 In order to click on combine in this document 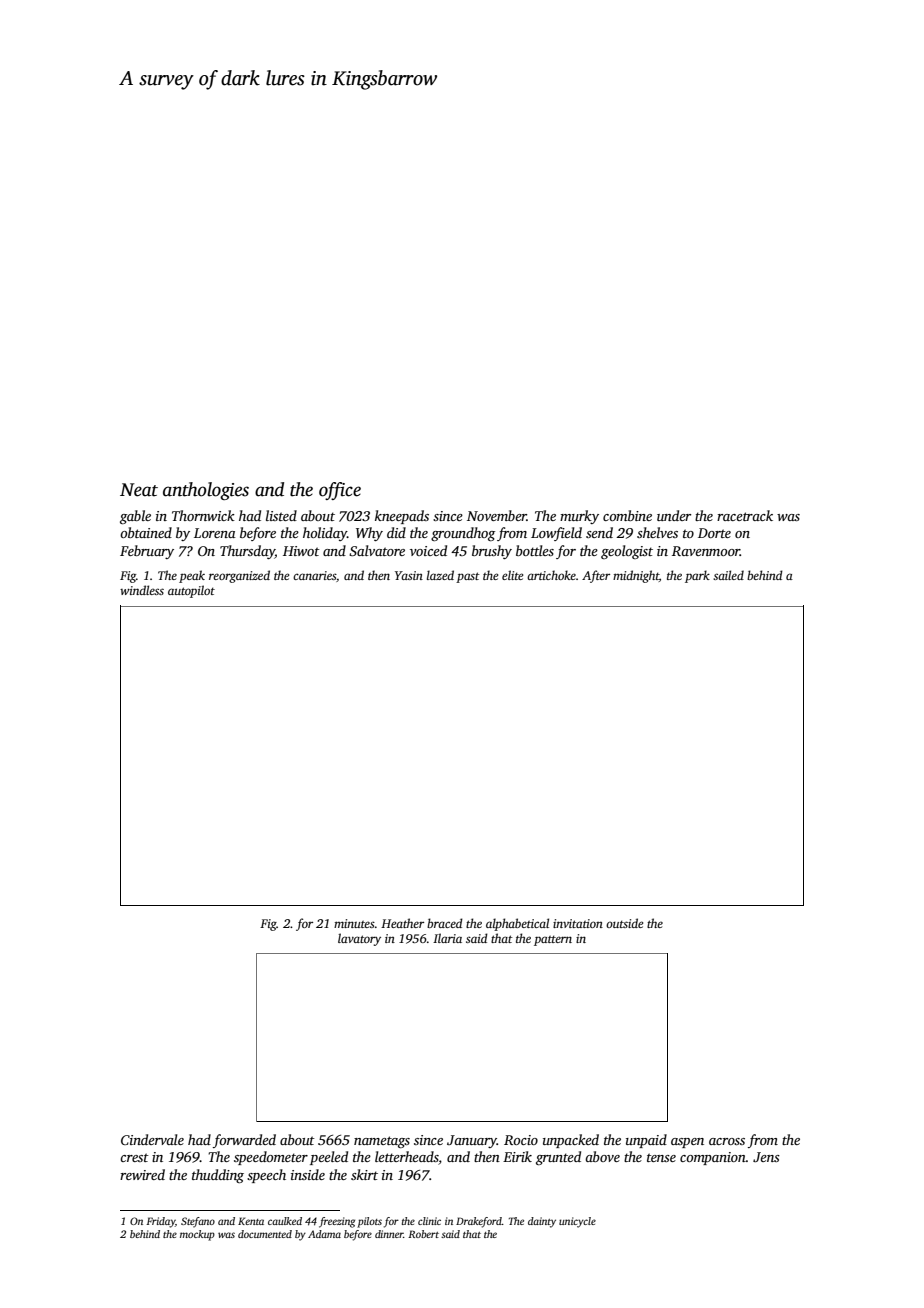, I will do `click(627, 515)`.
